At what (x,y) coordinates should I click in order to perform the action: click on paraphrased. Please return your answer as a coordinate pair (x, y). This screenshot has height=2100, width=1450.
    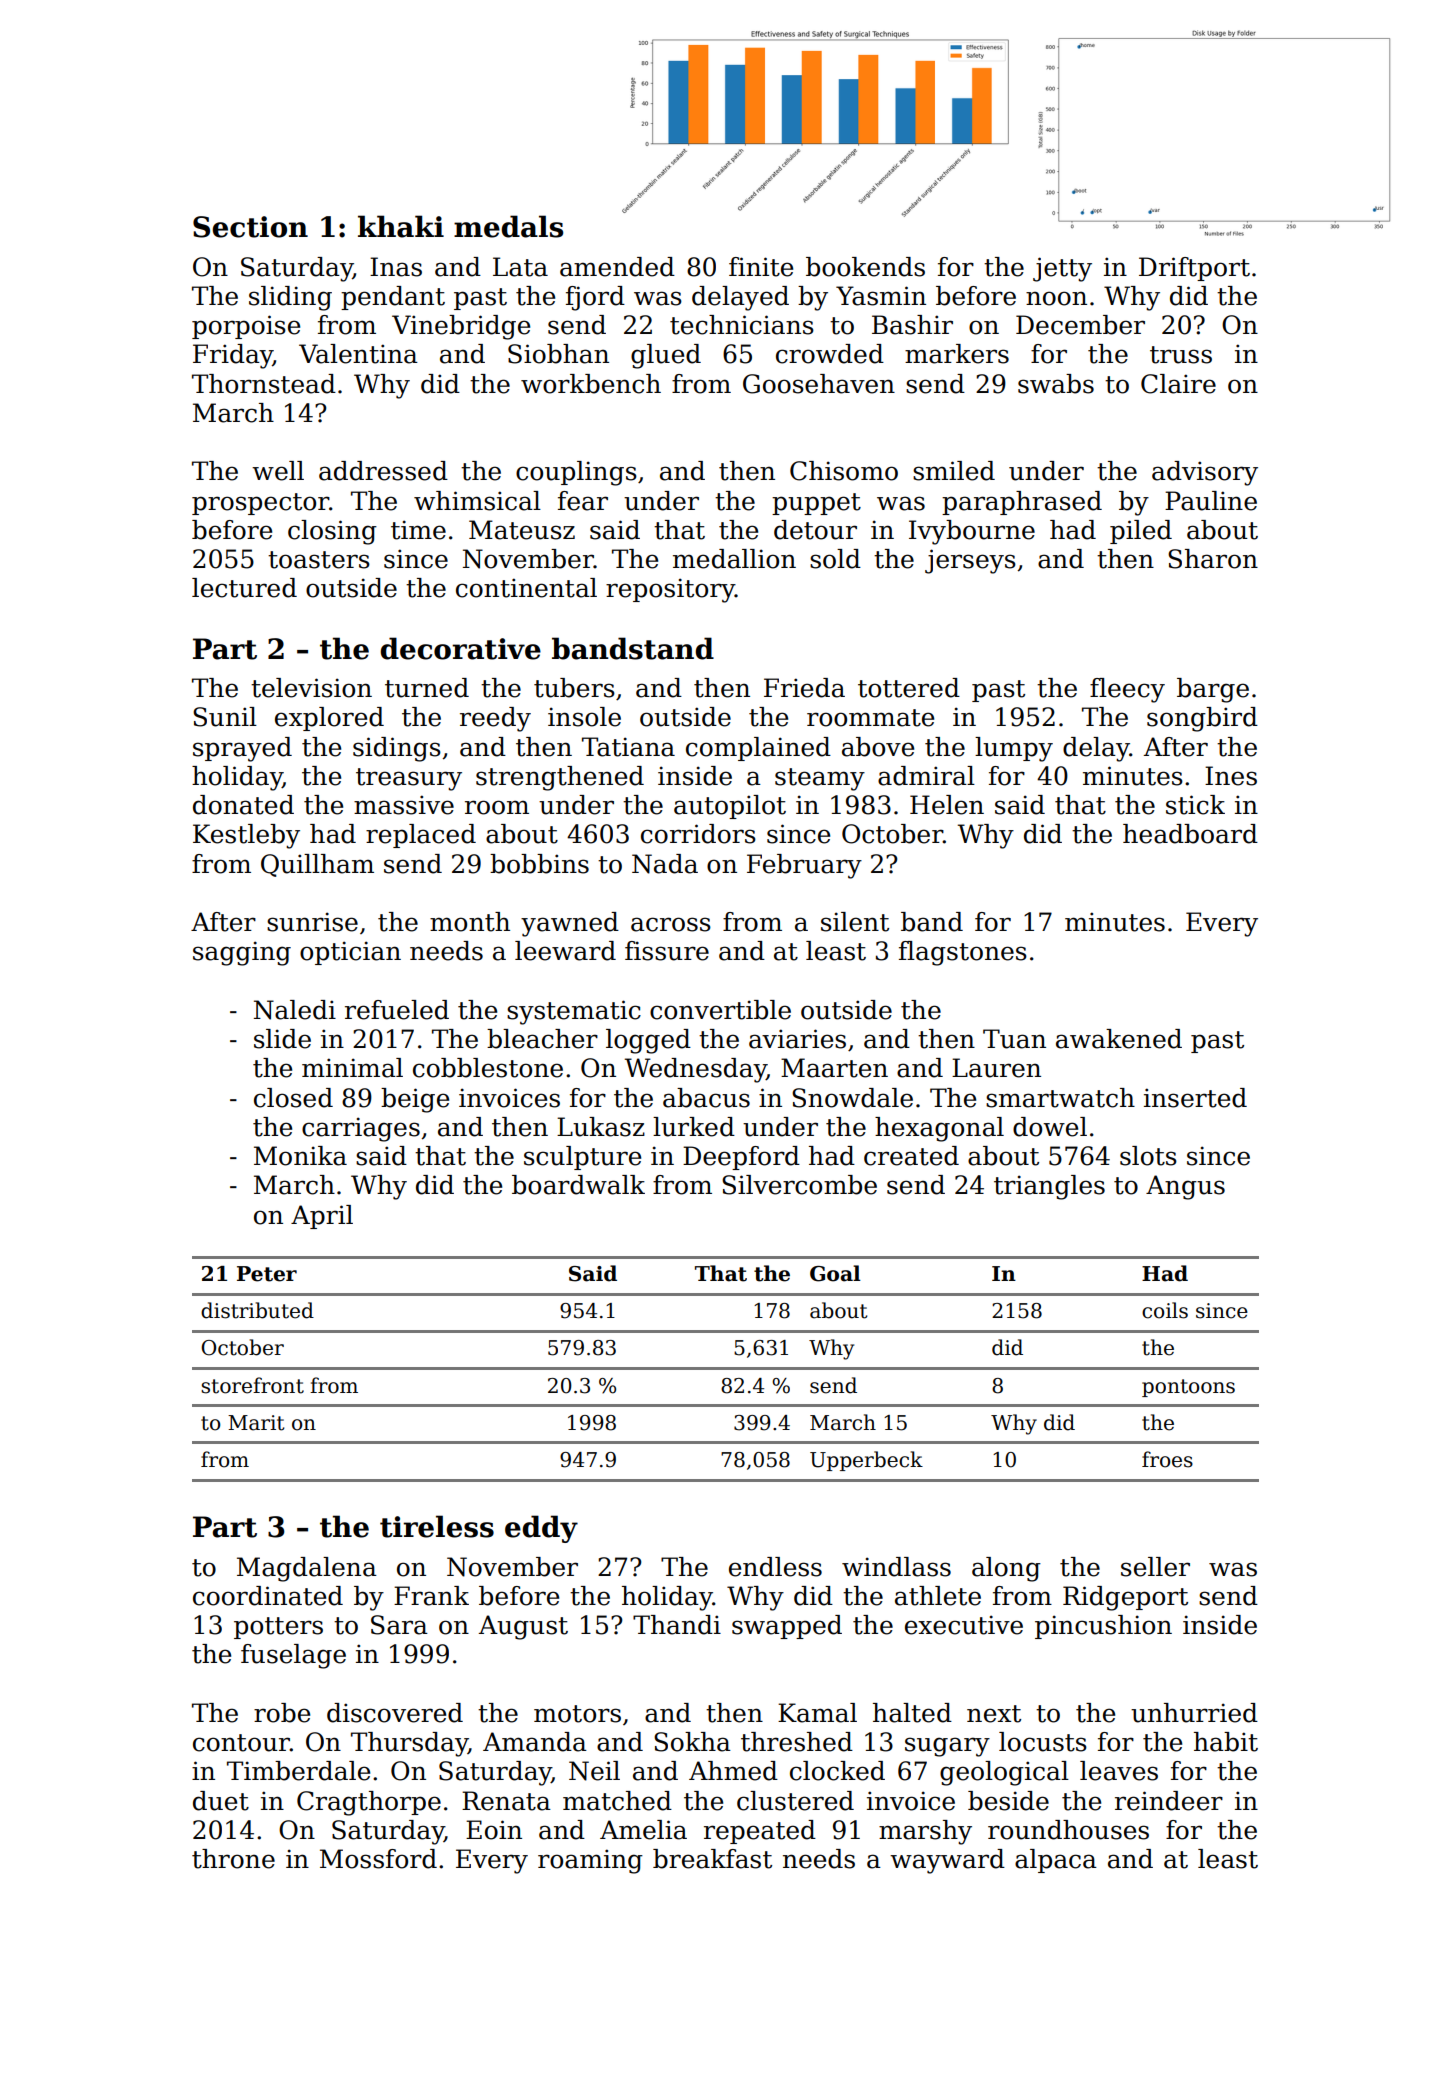
    Looking at the image, I should click on (1022, 503).
